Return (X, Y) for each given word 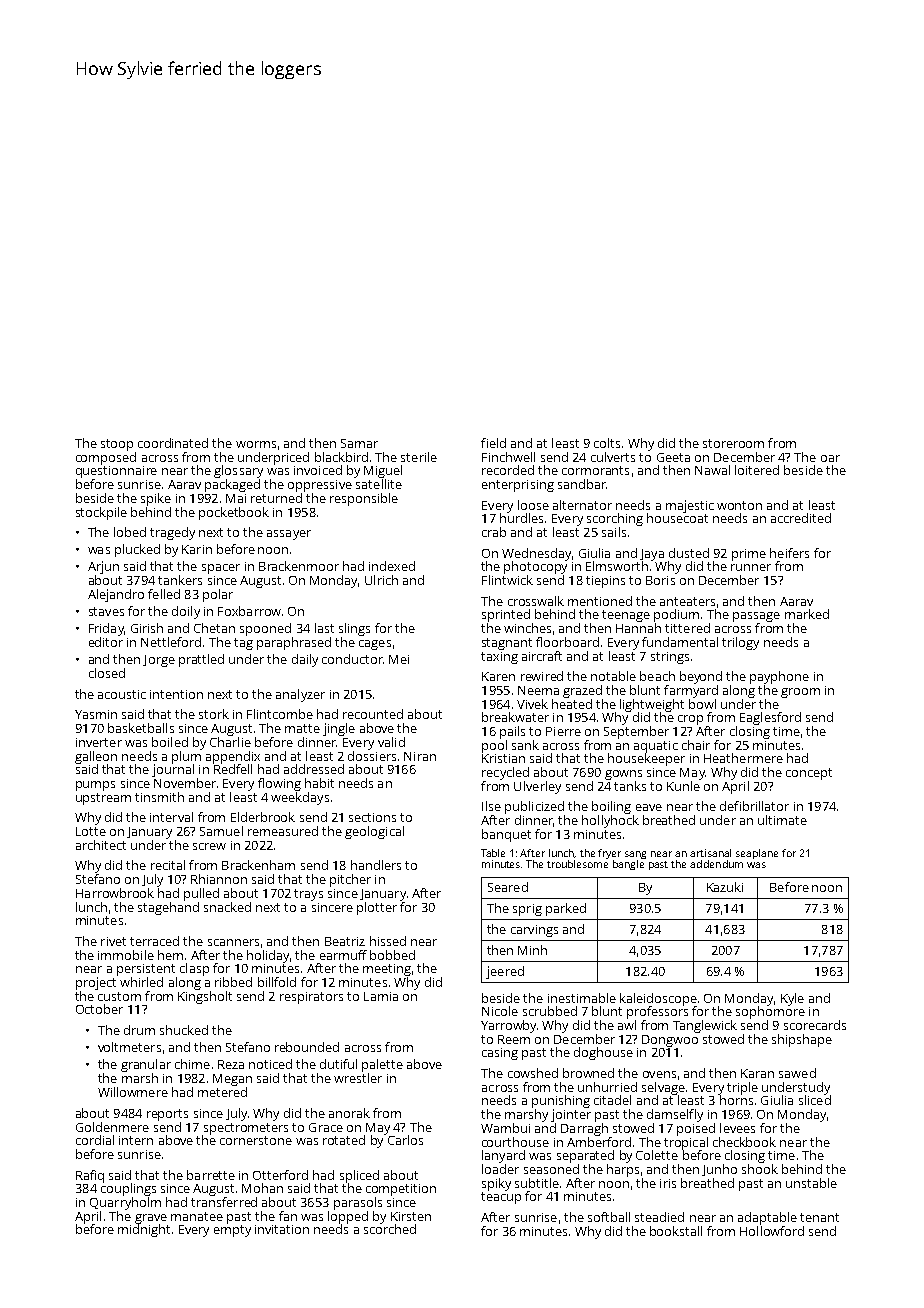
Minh (532, 950)
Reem (514, 1039)
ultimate (782, 820)
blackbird (341, 457)
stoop (117, 445)
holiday (268, 956)
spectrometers (246, 1129)
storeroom (733, 443)
